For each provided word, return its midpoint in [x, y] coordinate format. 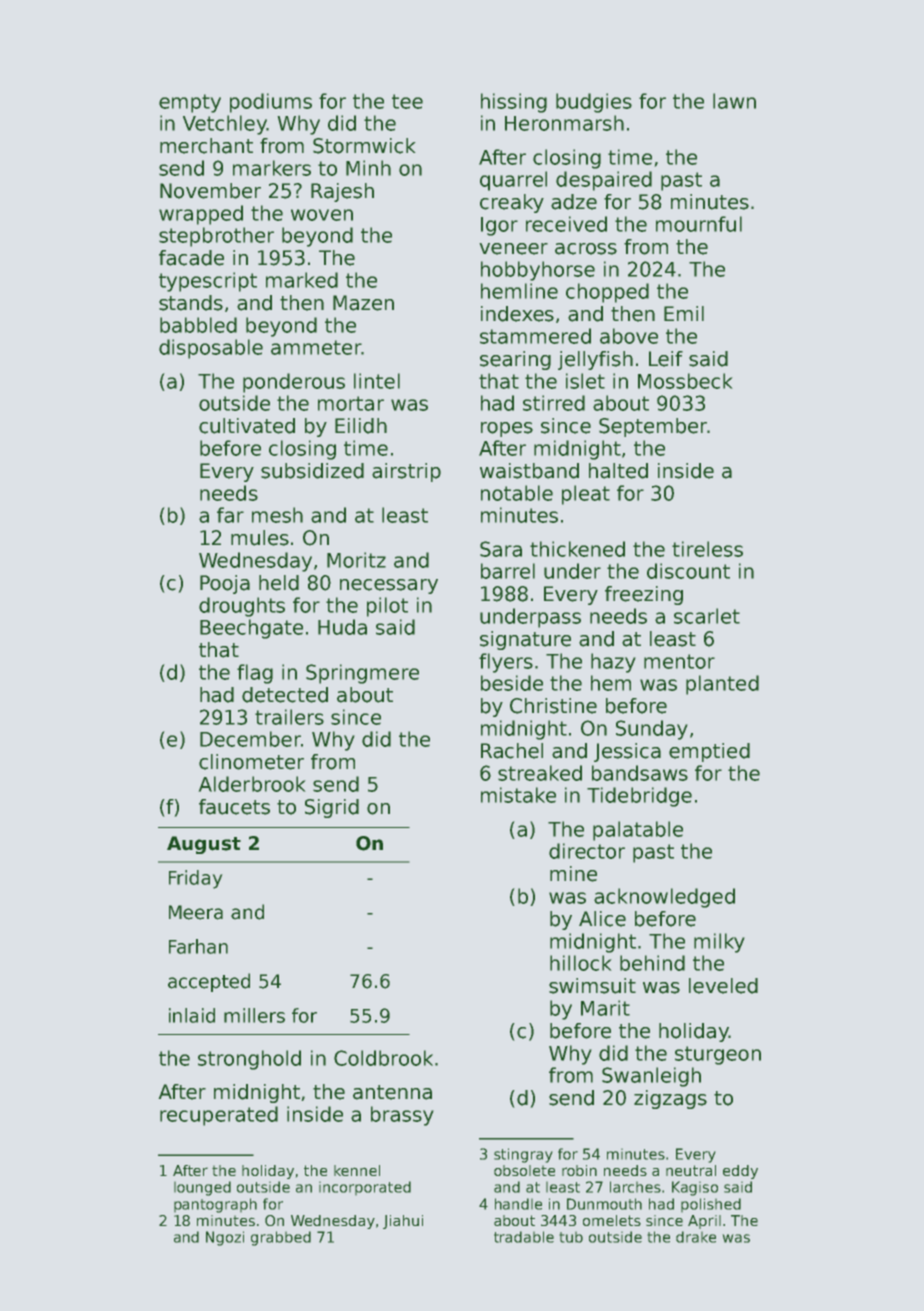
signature [525, 640]
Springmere [362, 674]
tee [407, 101]
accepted [209, 982]
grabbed [281, 1238]
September [653, 427]
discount [688, 571]
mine [573, 874]
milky [719, 943]
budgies [594, 103]
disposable [211, 349]
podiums [271, 103]
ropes [507, 429]
